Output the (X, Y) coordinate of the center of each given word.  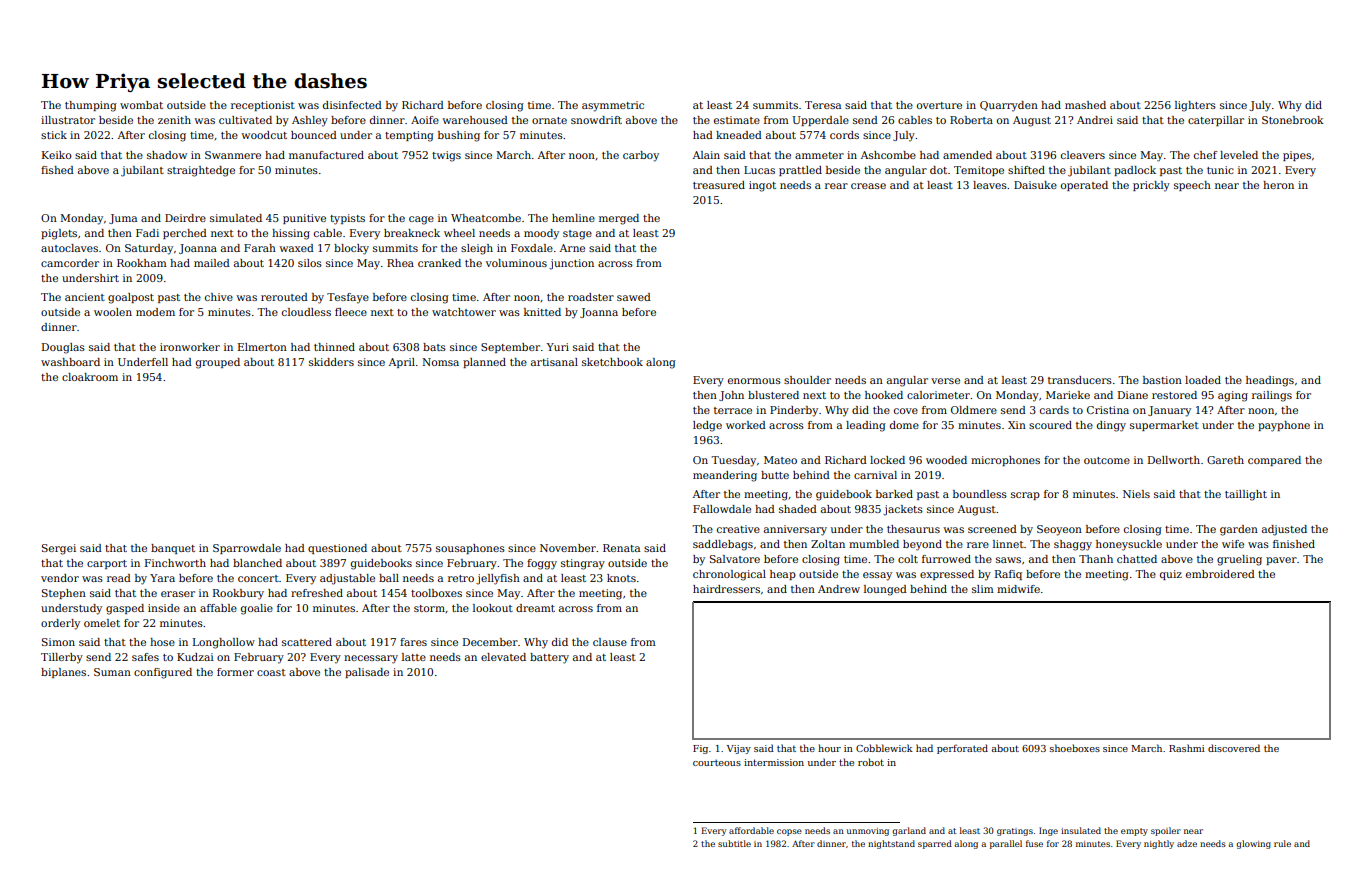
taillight (1246, 495)
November (568, 548)
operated (1084, 186)
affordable (751, 830)
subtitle (734, 843)
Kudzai (195, 657)
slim (983, 589)
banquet (173, 549)
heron (1278, 185)
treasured (719, 185)
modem (155, 312)
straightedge (201, 171)
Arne (572, 248)
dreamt (535, 608)
